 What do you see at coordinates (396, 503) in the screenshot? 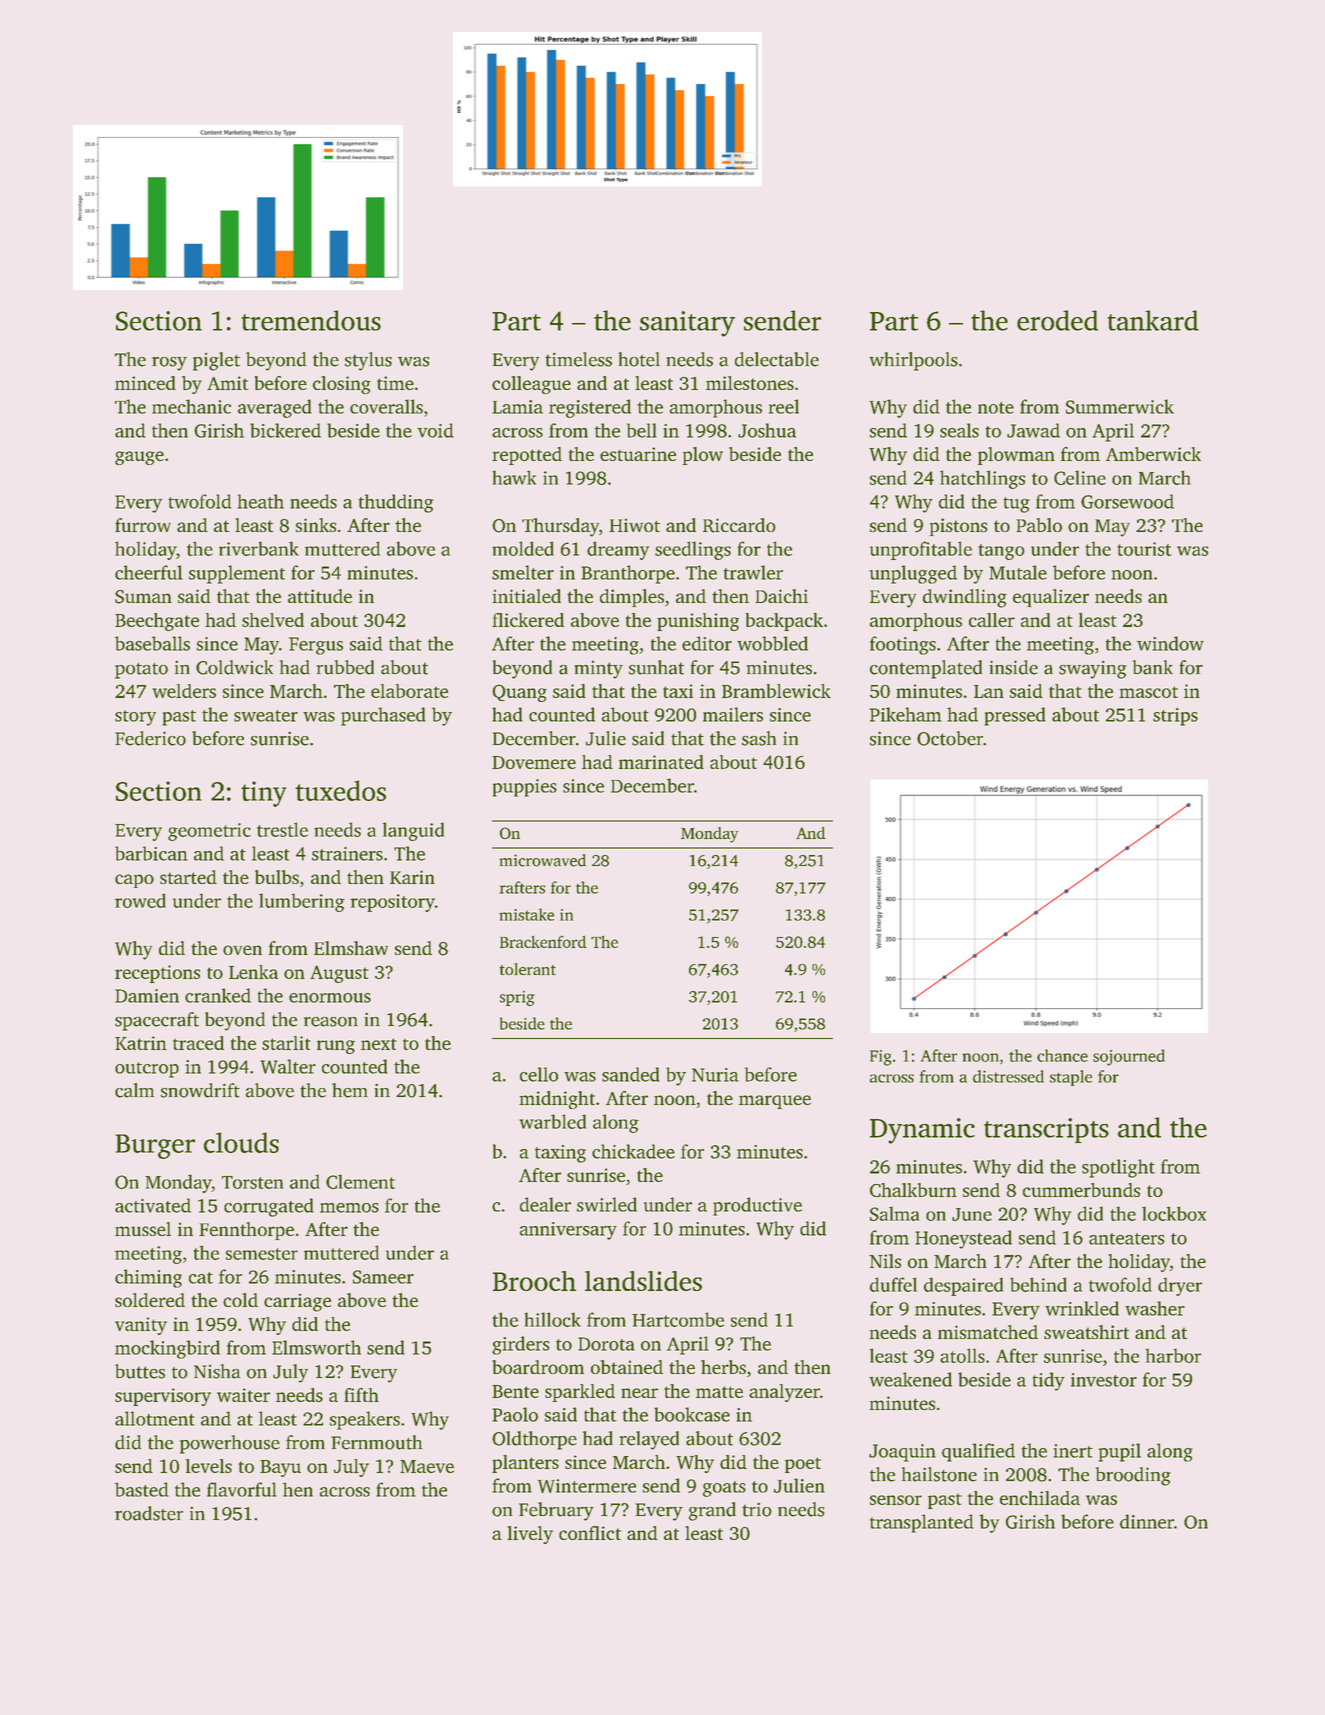
I see `thudding` at bounding box center [396, 503].
